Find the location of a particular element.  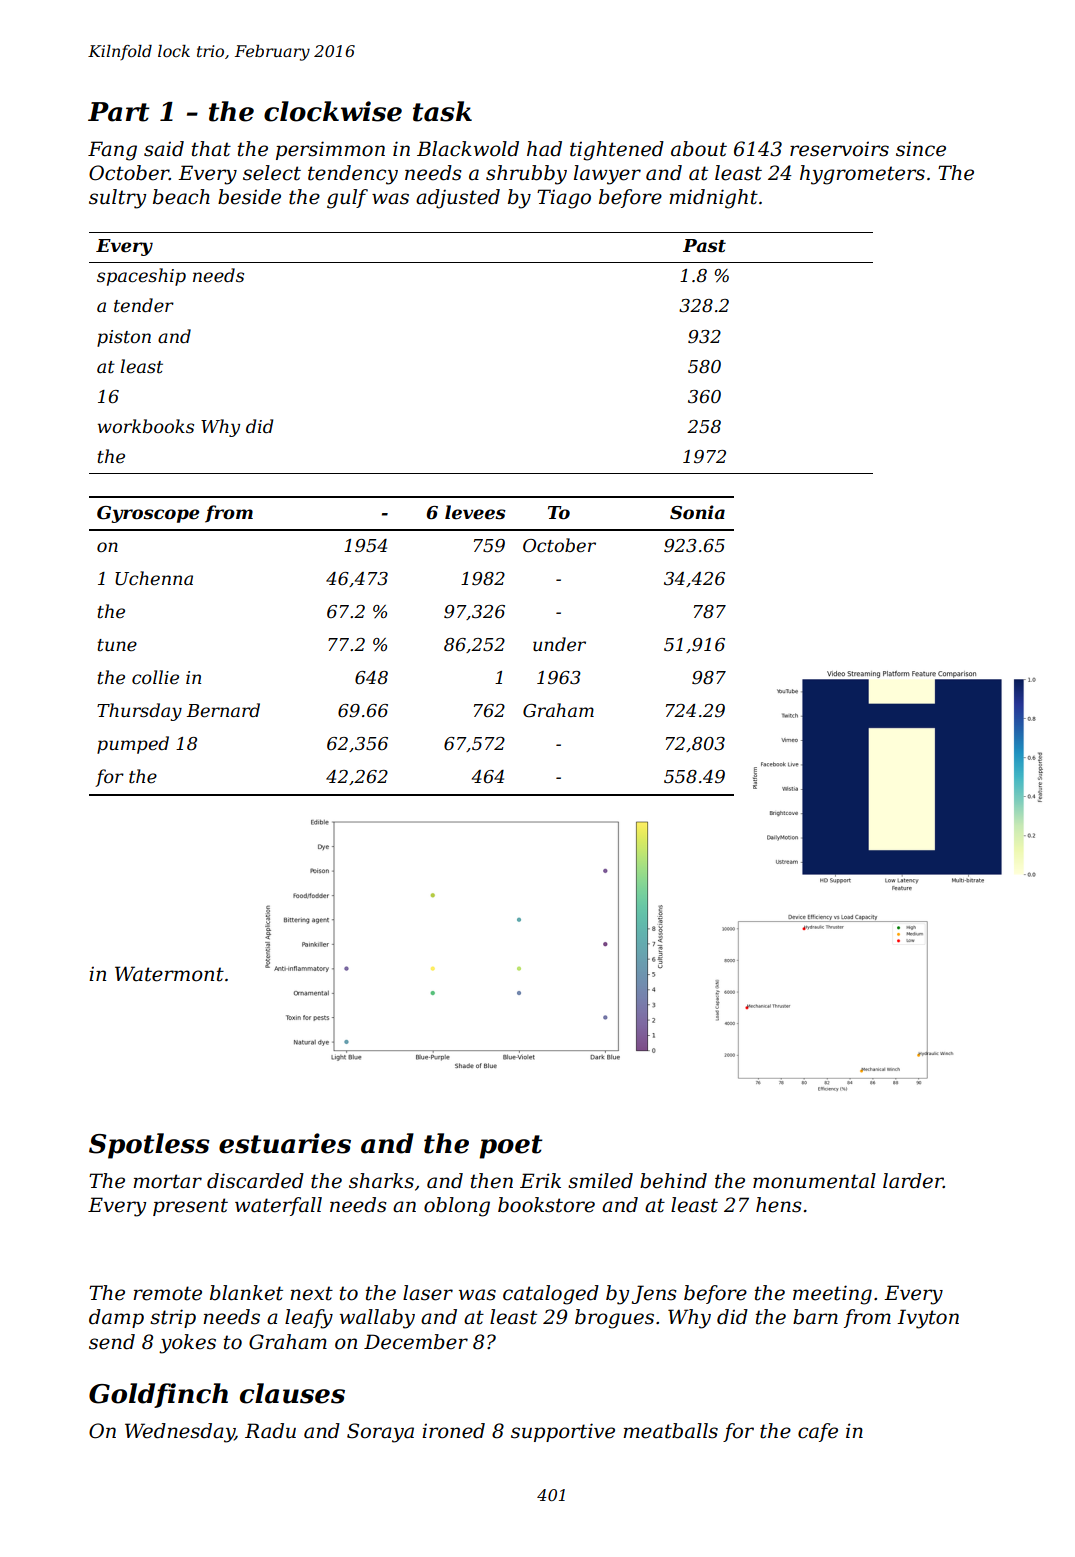

Past is located at coordinates (704, 246).
